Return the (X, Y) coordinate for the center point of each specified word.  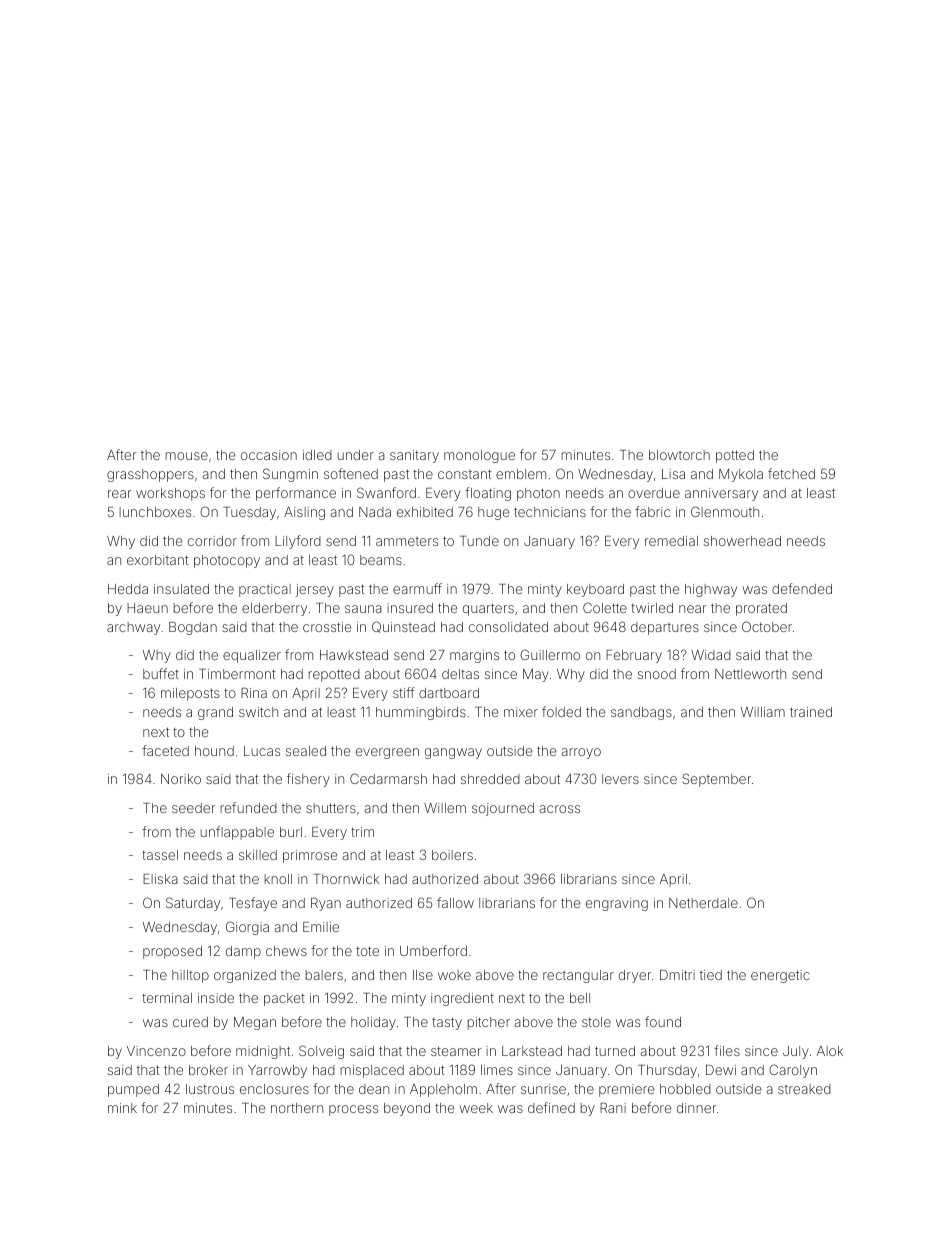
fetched (791, 473)
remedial (671, 541)
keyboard (595, 590)
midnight (263, 1052)
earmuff (417, 588)
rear (120, 494)
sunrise (543, 1089)
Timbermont (237, 674)
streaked (804, 1089)
